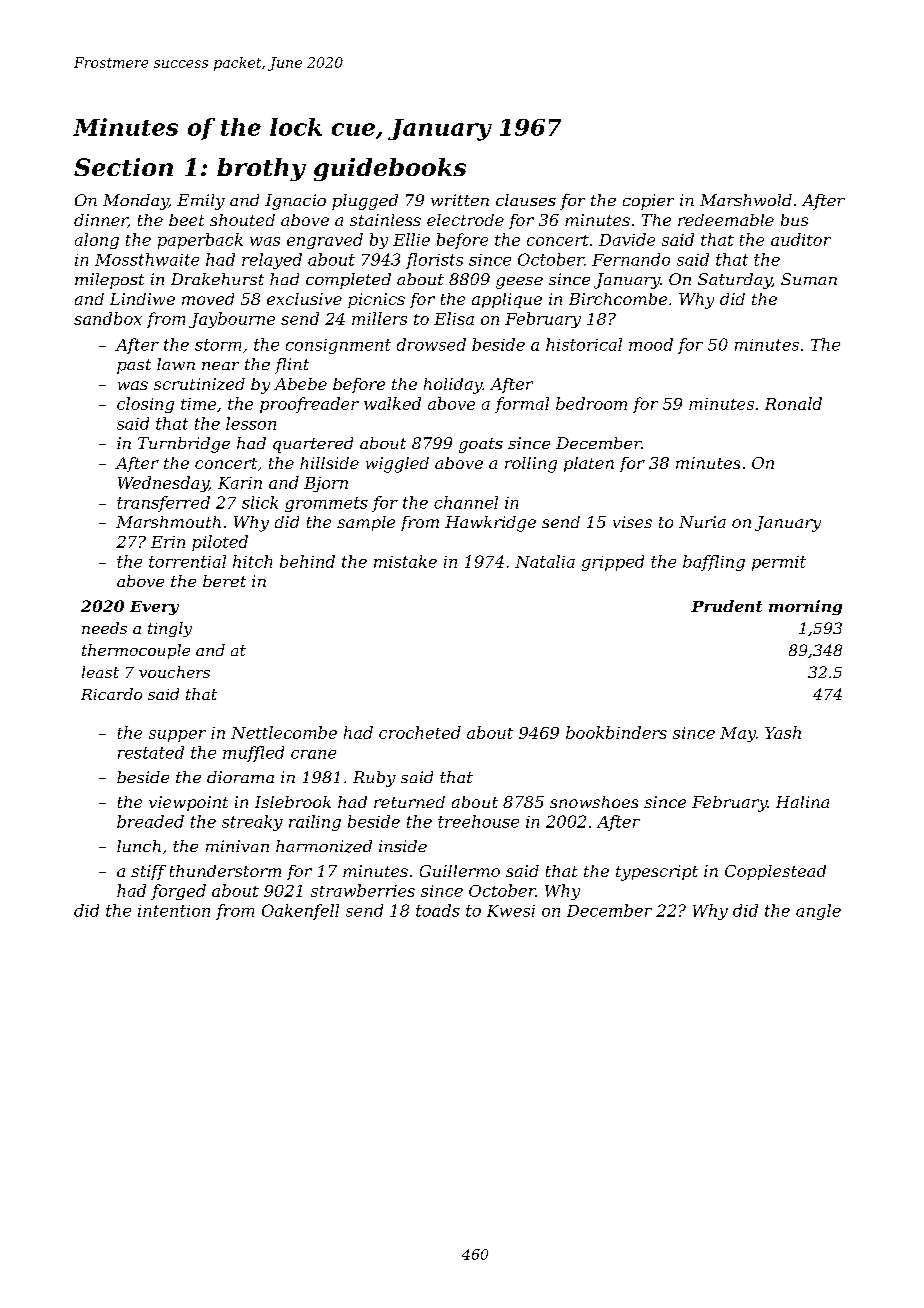 The width and height of the screenshot is (924, 1308). What do you see at coordinates (390, 169) in the screenshot?
I see `guidebooks` at bounding box center [390, 169].
